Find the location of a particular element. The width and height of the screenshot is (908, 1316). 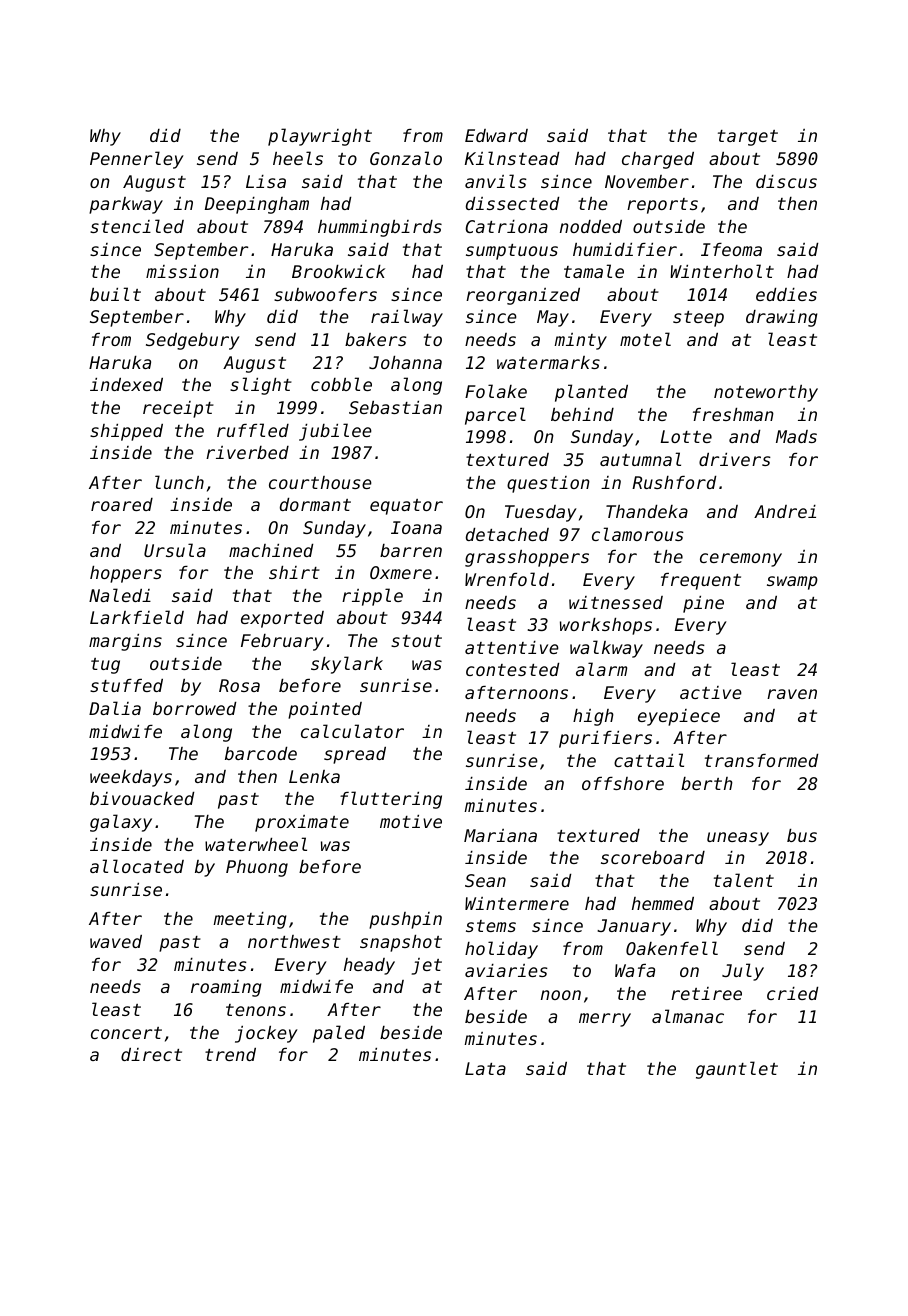

November is located at coordinates (647, 181).
